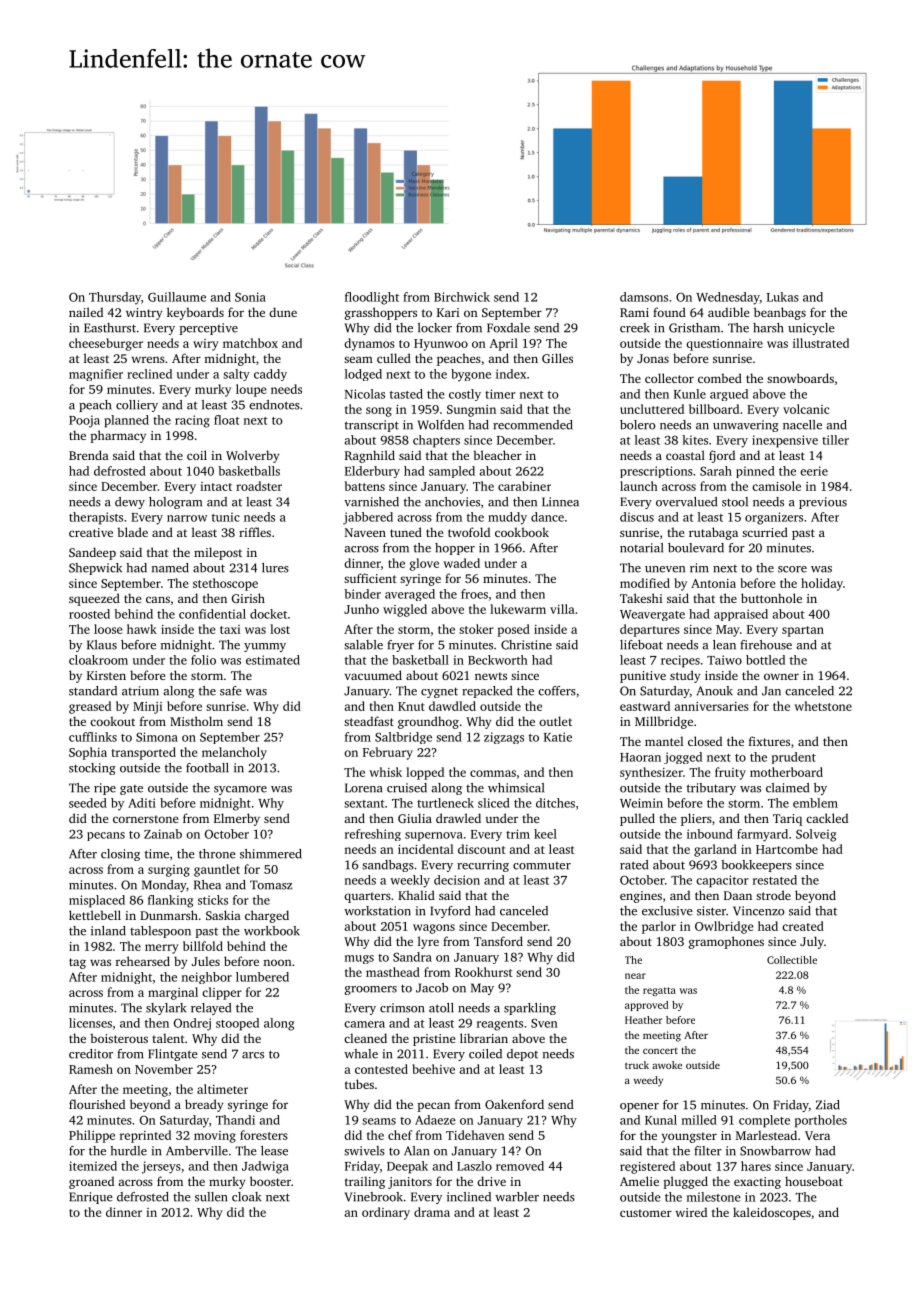 The height and width of the image is (1308, 924). Describe the element at coordinates (372, 298) in the image. I see `floodlight` at that location.
